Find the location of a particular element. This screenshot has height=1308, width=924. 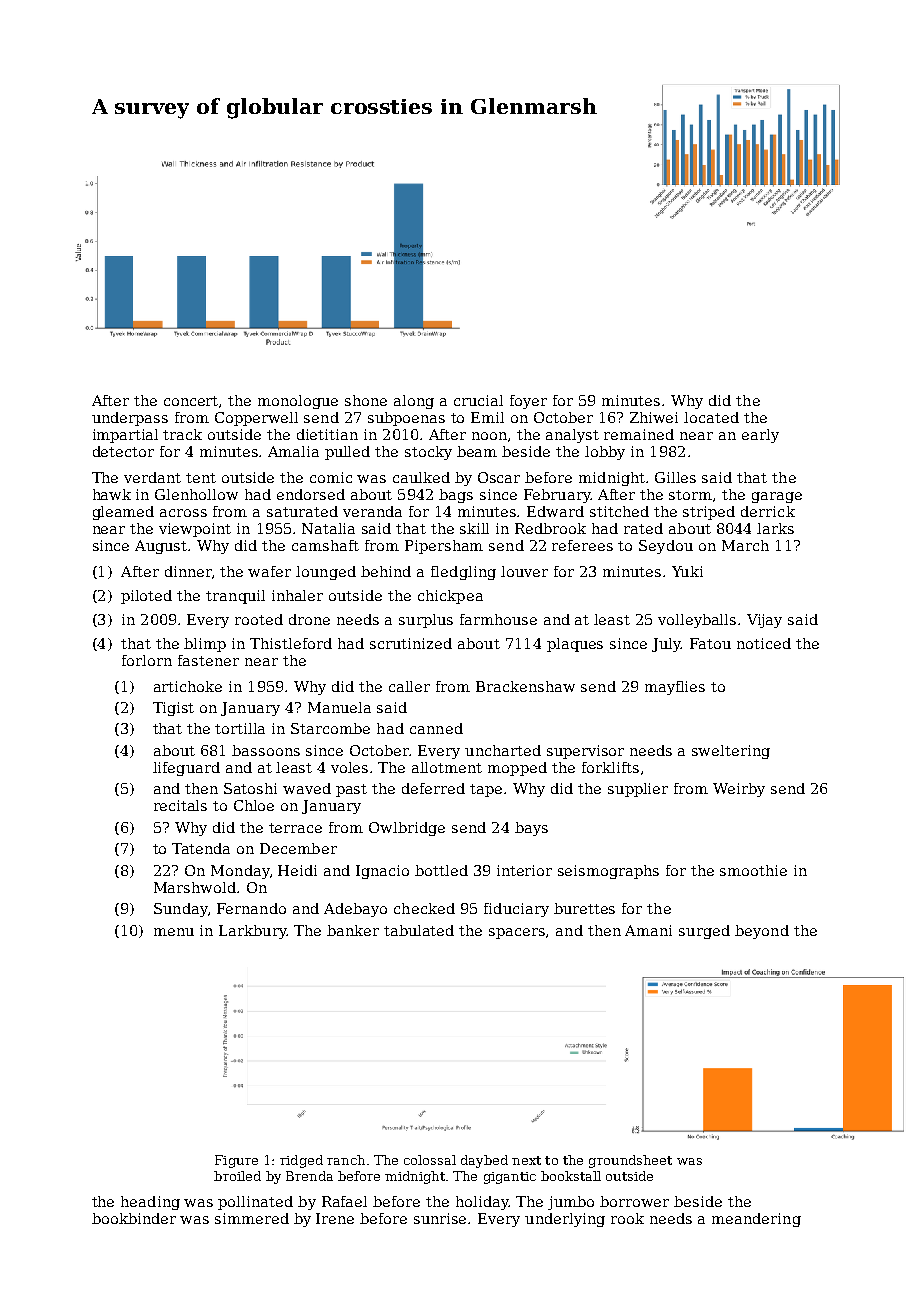

ridged is located at coordinates (301, 1161).
